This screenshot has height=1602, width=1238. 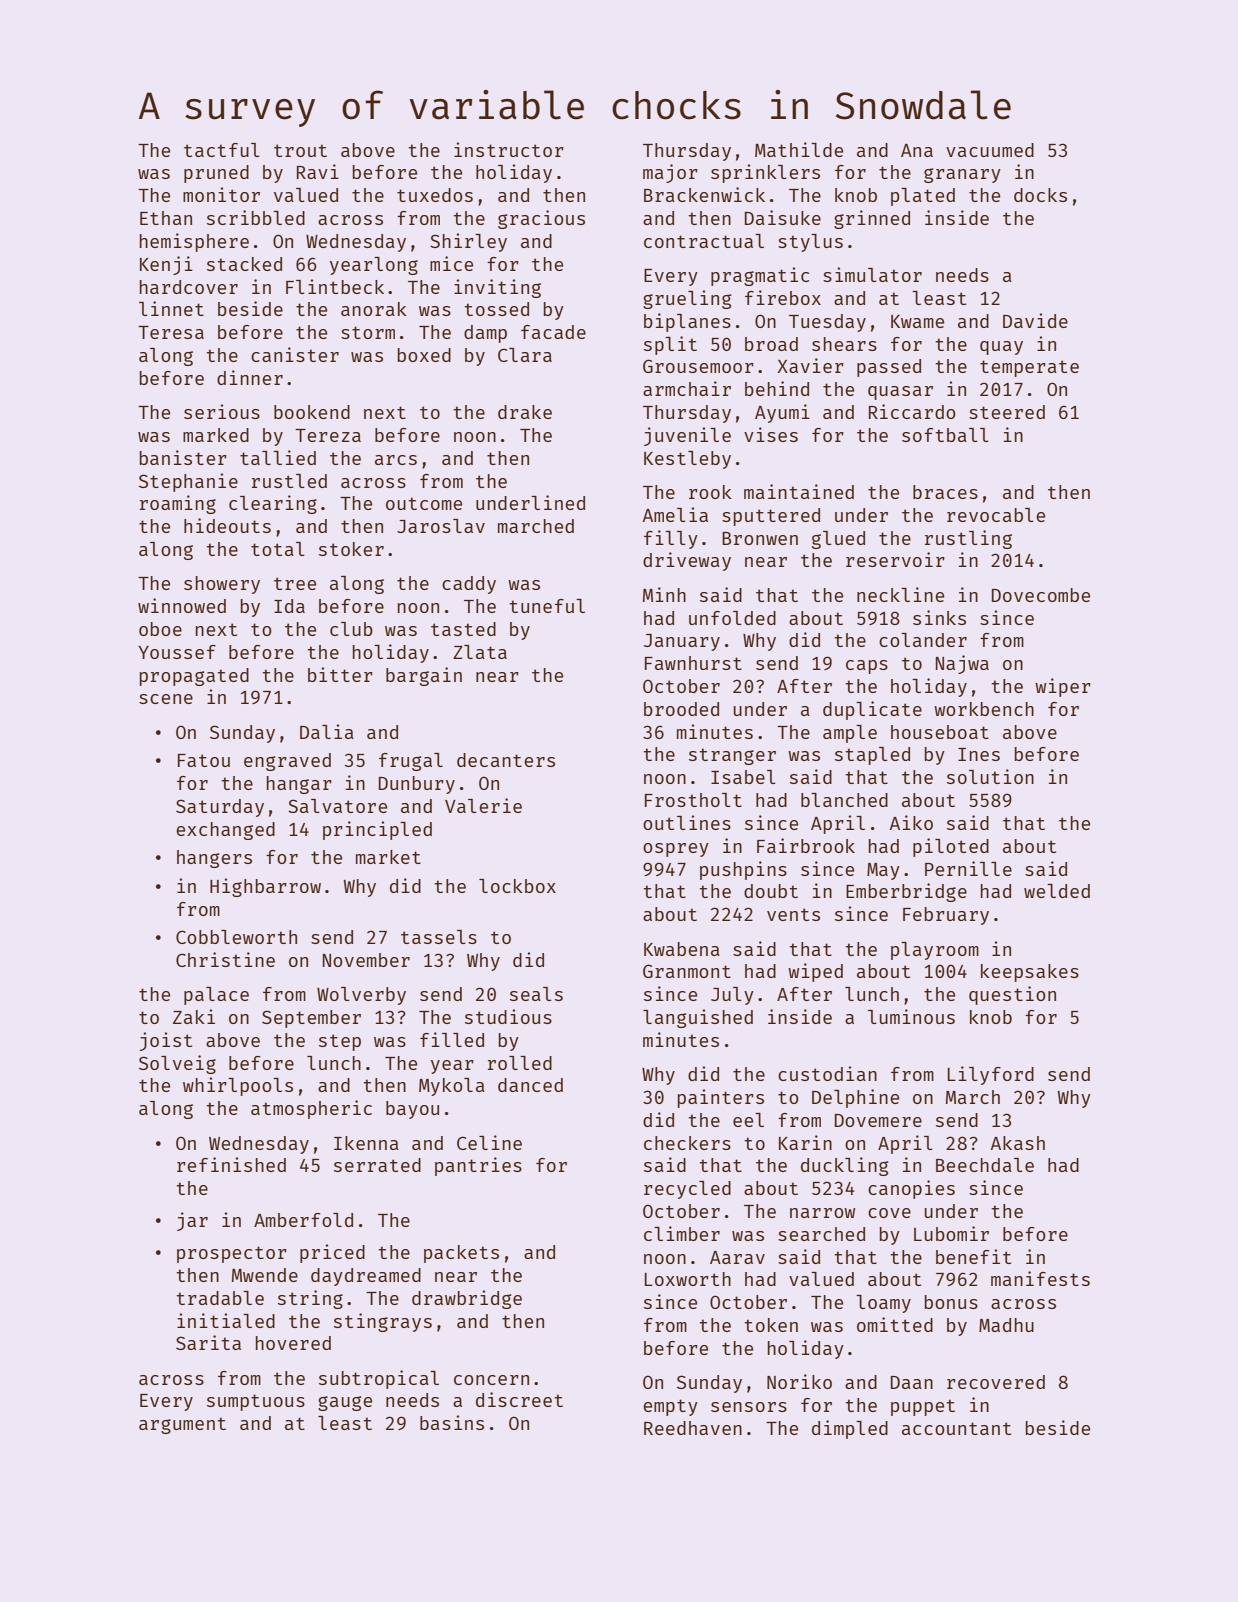 I want to click on Mathilde, so click(x=799, y=149).
